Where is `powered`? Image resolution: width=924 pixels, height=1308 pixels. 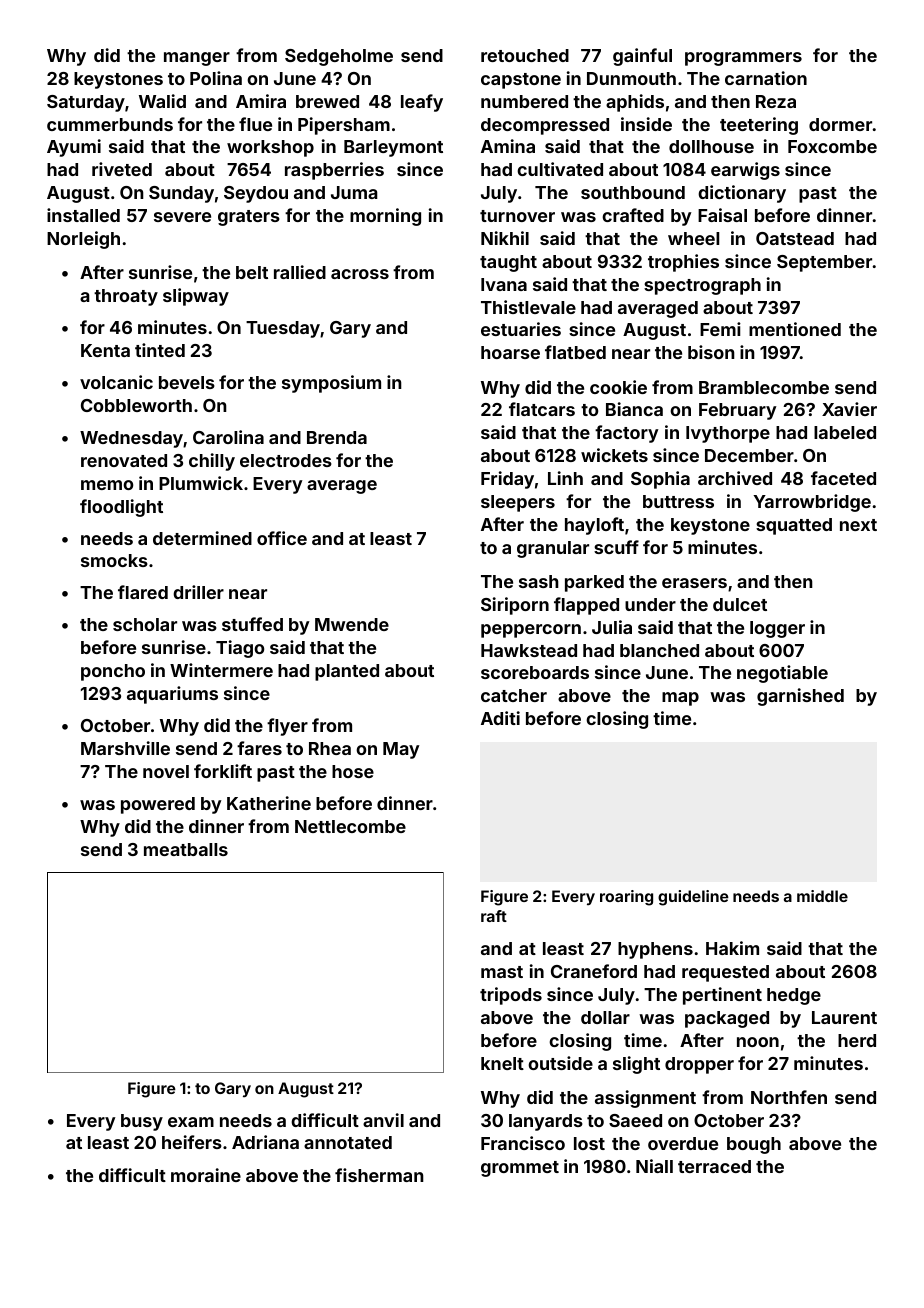
powered is located at coordinates (158, 805).
